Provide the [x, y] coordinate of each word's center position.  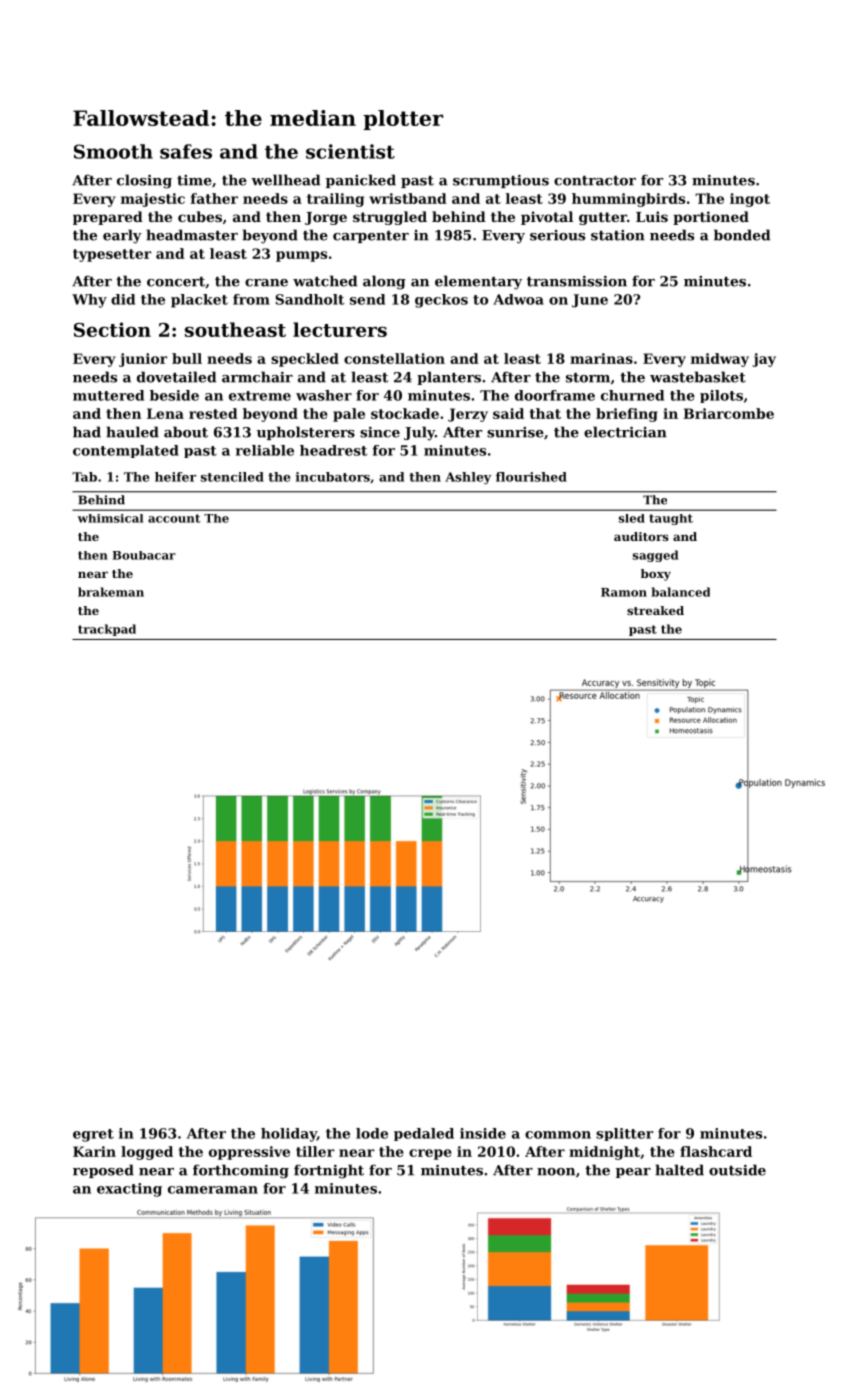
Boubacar [144, 555]
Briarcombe [728, 413]
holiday [289, 1135]
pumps [301, 256]
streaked [655, 610]
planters [449, 378]
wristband [408, 198]
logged [147, 1153]
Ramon [624, 592]
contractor [595, 181]
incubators [333, 477]
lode [372, 1133]
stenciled [232, 477]
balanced [681, 592]
